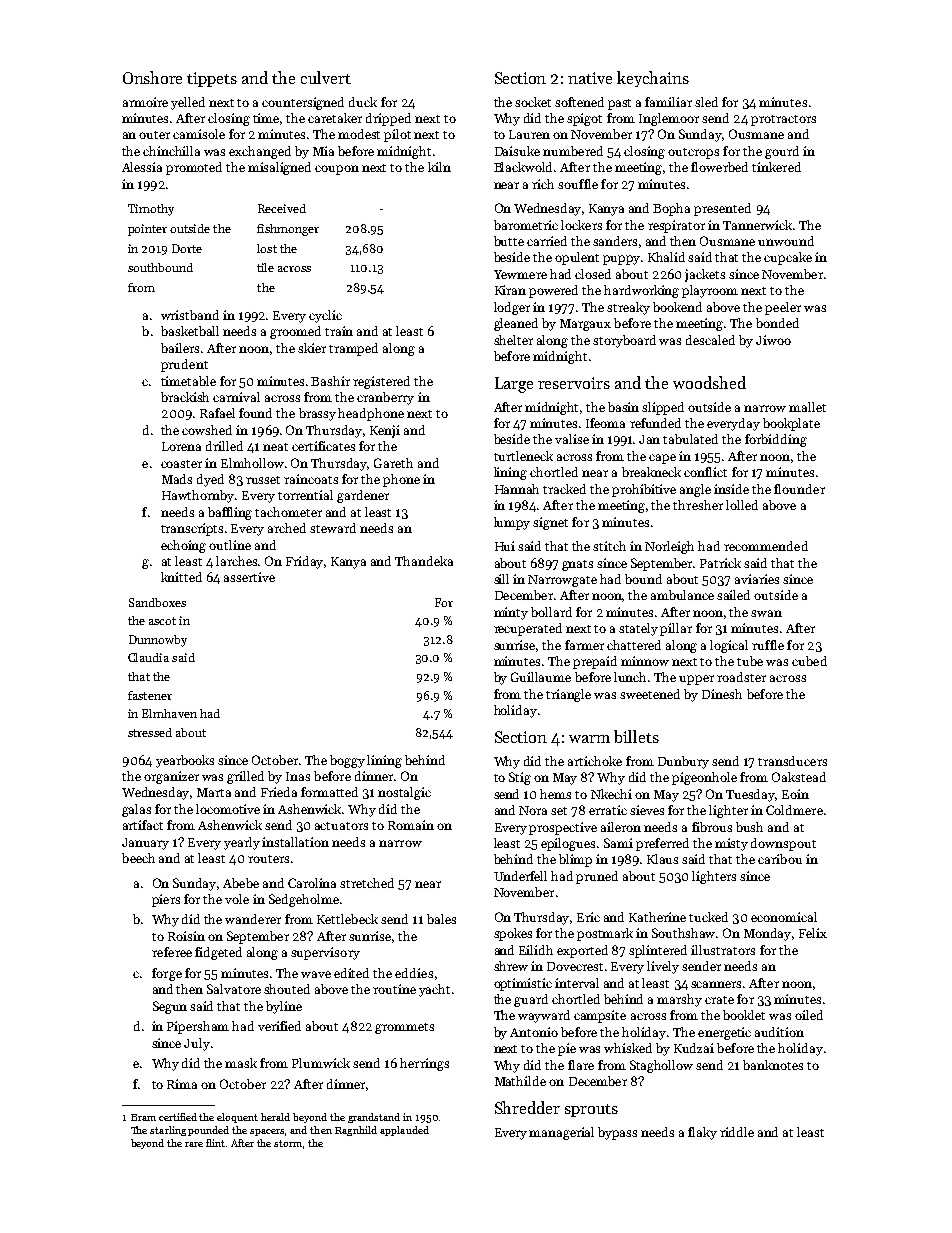  I want to click on bookend, so click(677, 307).
